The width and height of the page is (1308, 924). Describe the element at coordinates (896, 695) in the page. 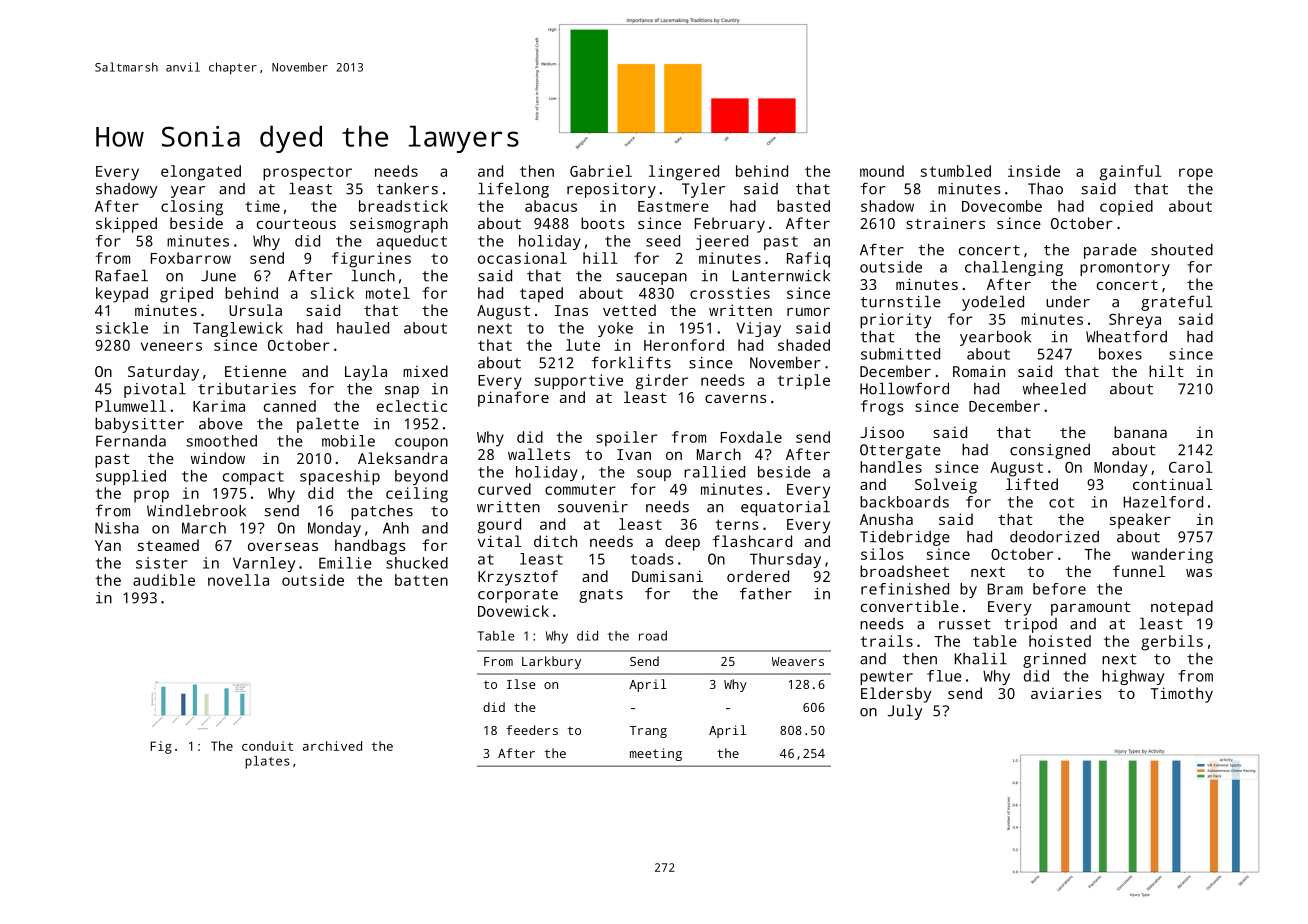

I see `Eldersby` at that location.
